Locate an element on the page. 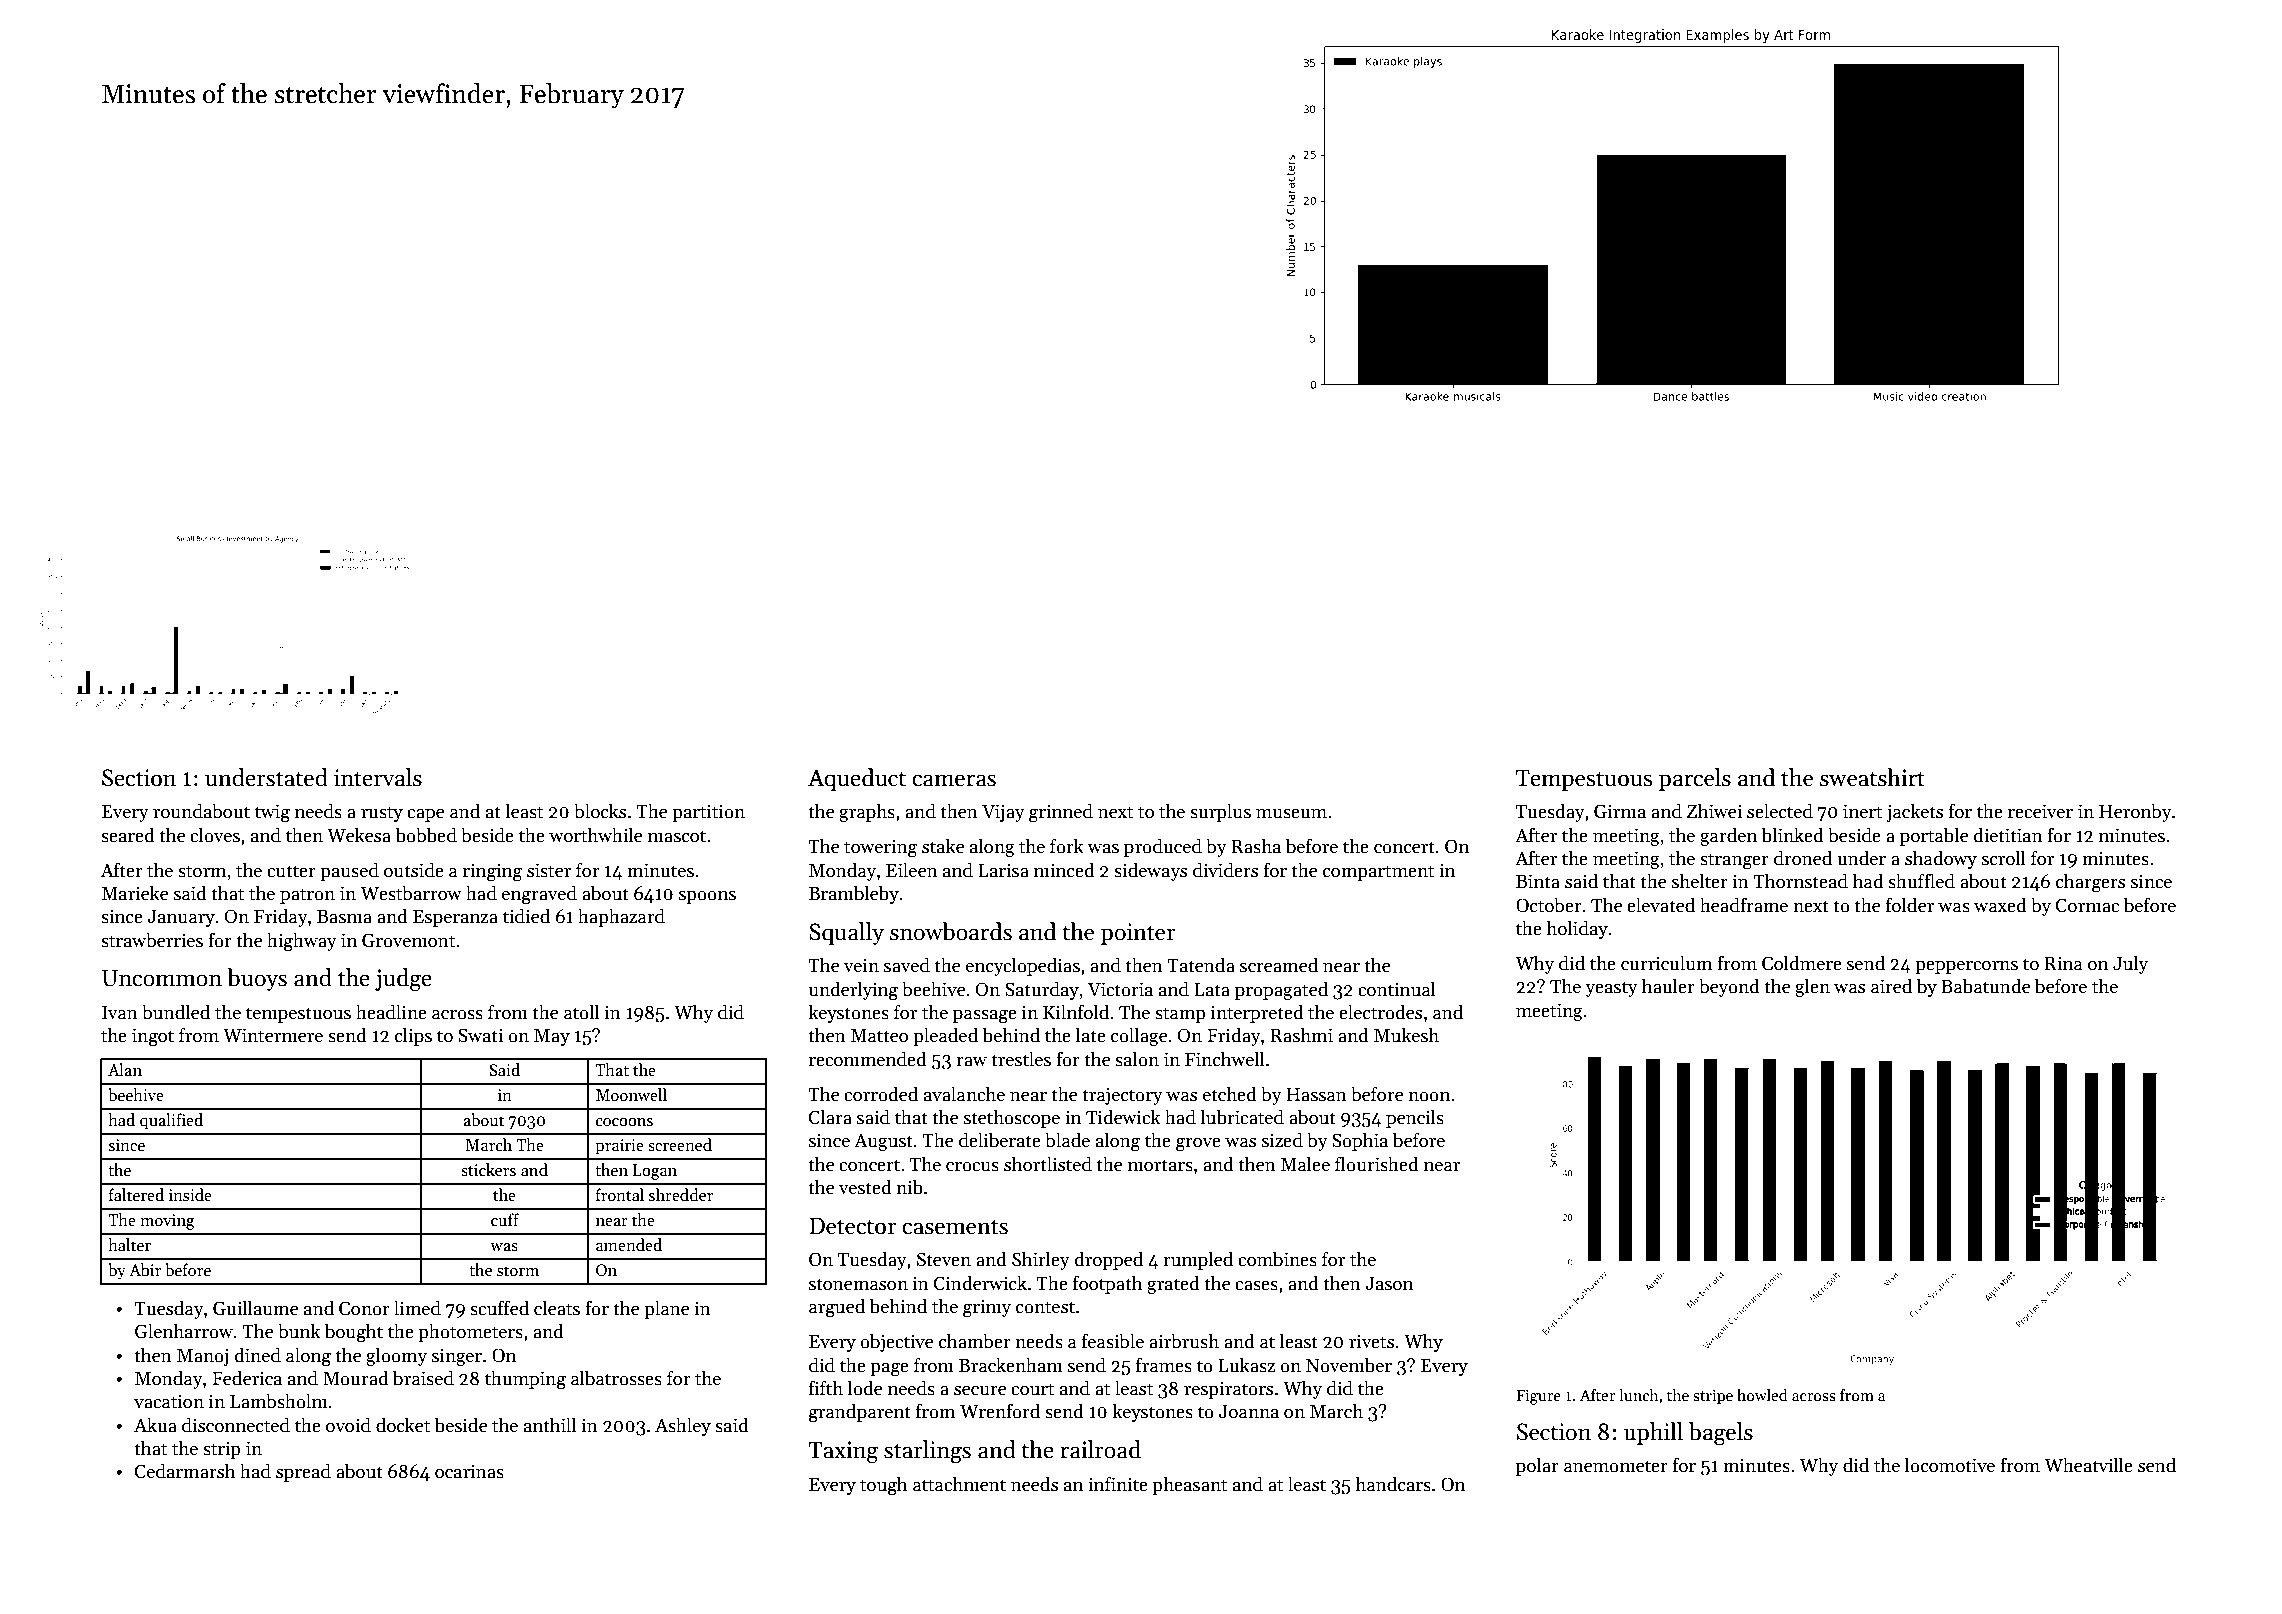  cameras is located at coordinates (954, 780).
